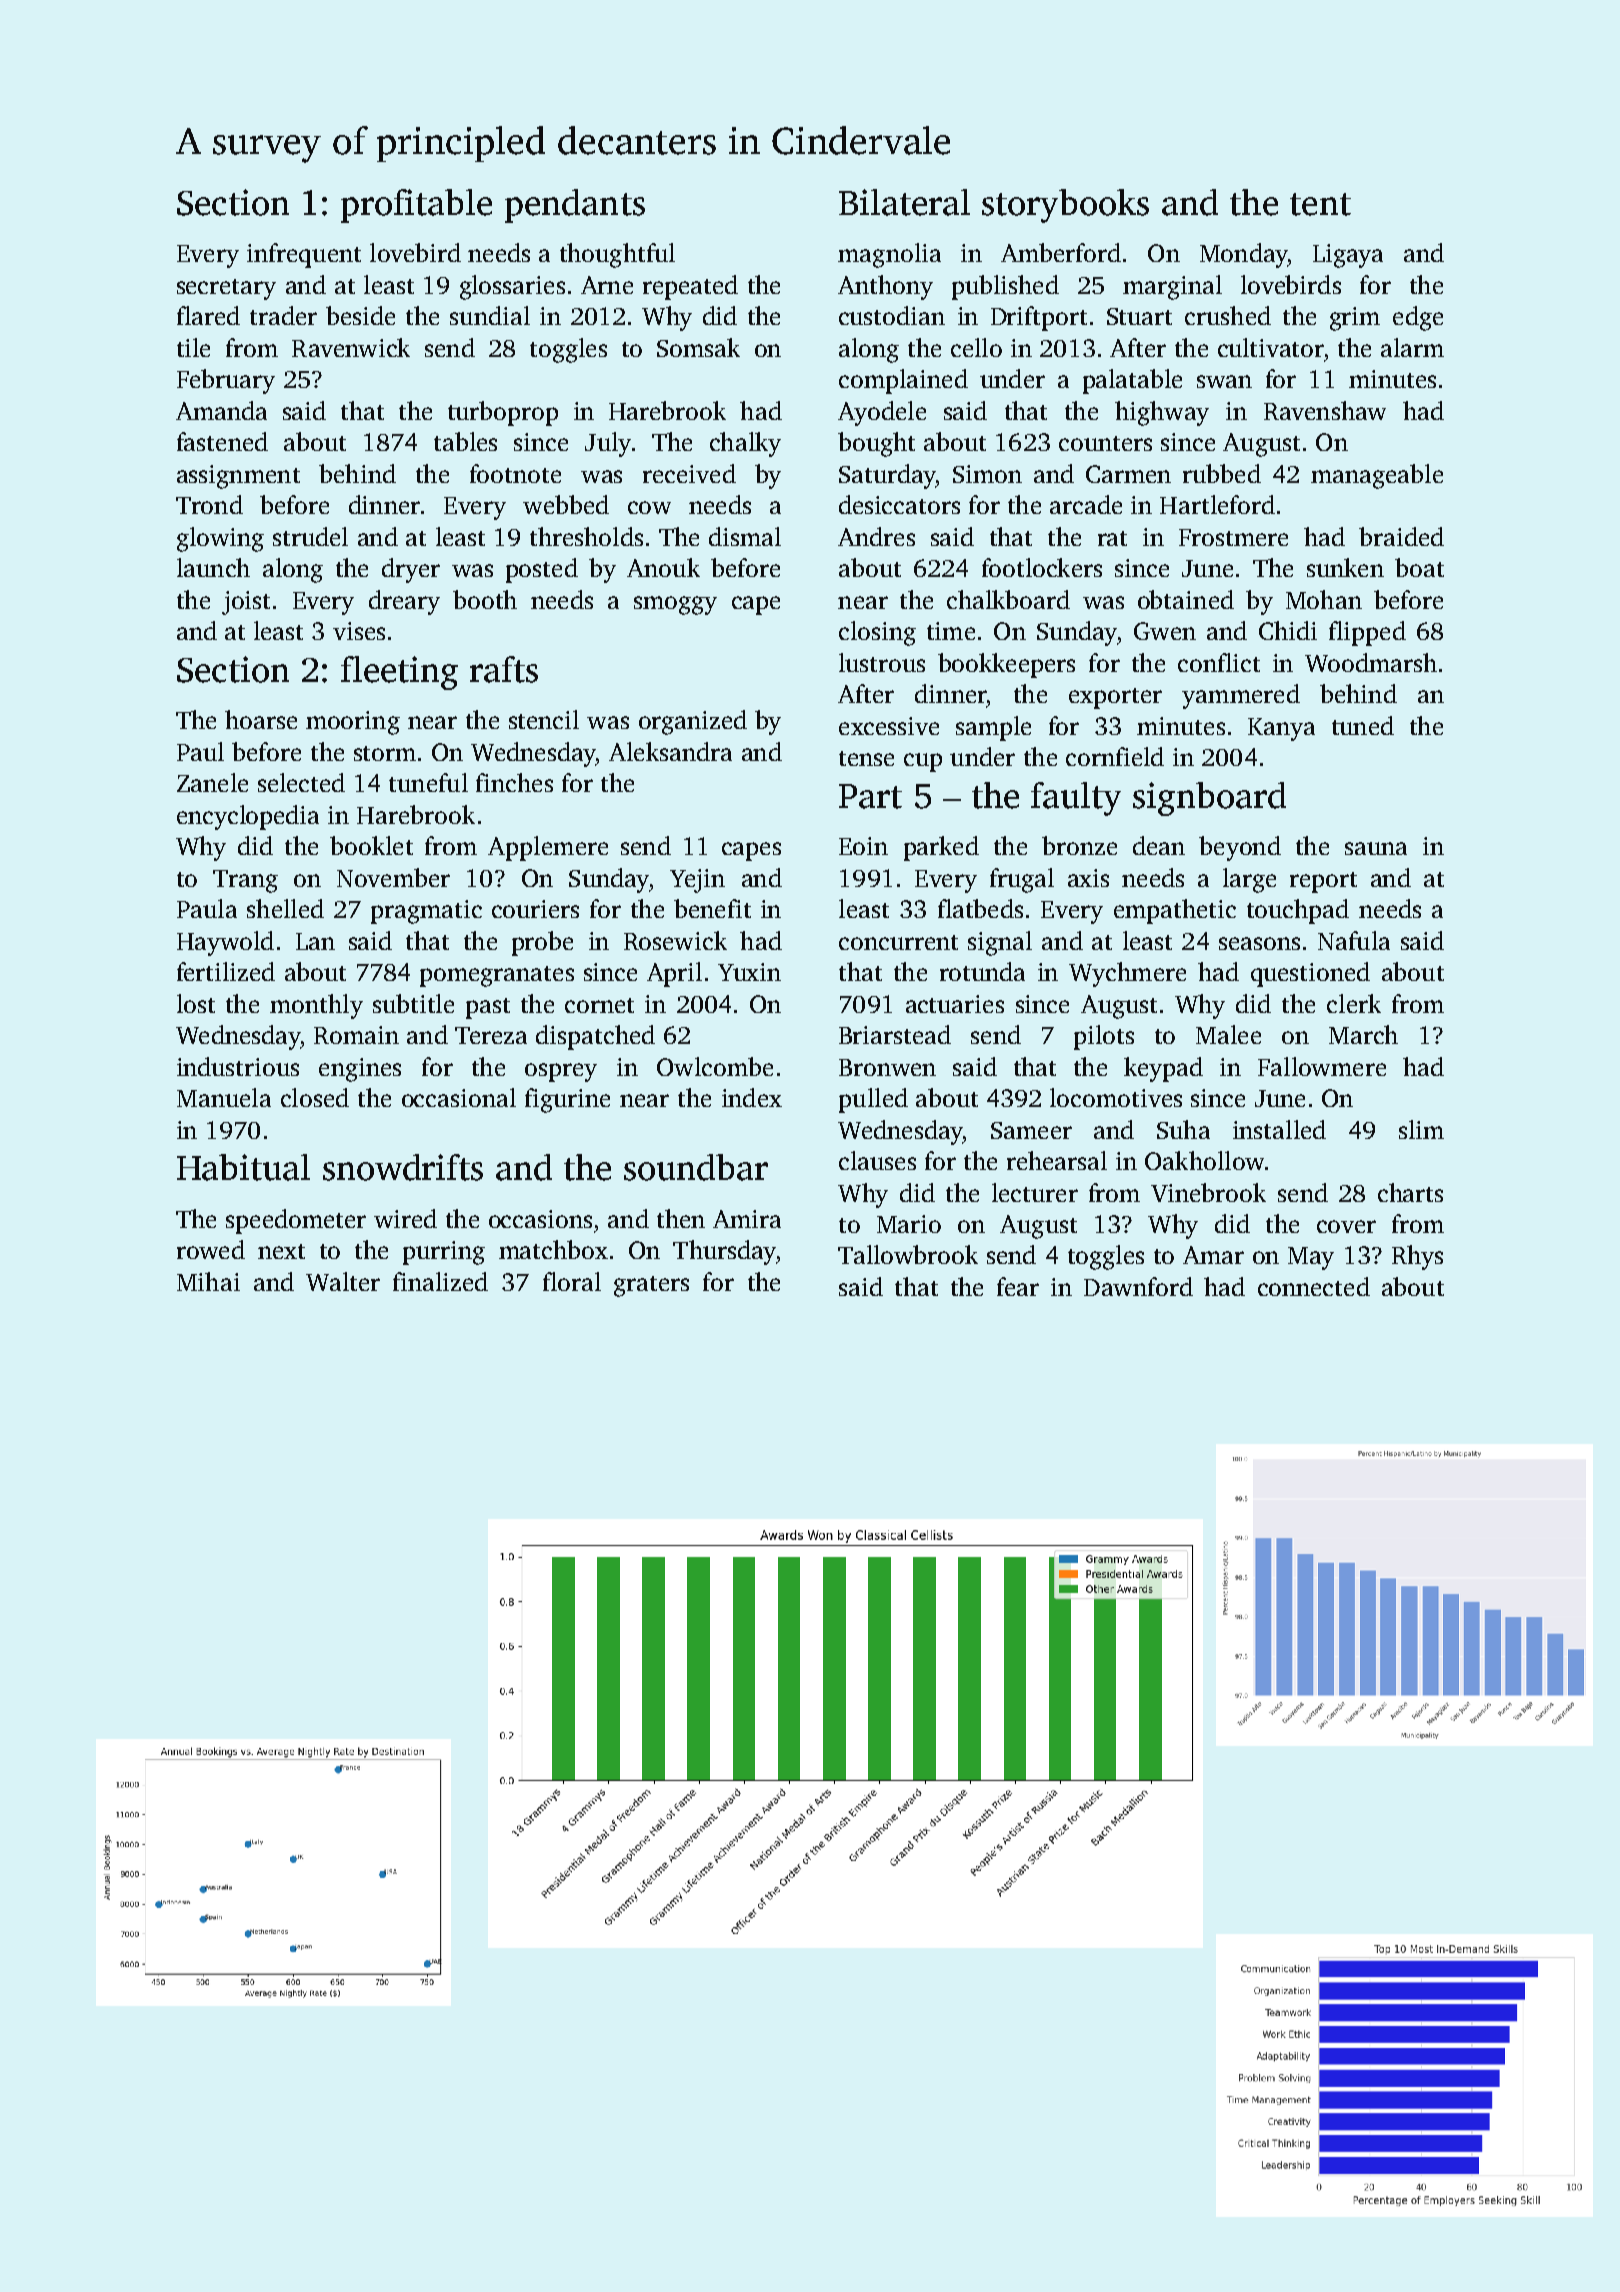  I want to click on storybooks, so click(1065, 206).
